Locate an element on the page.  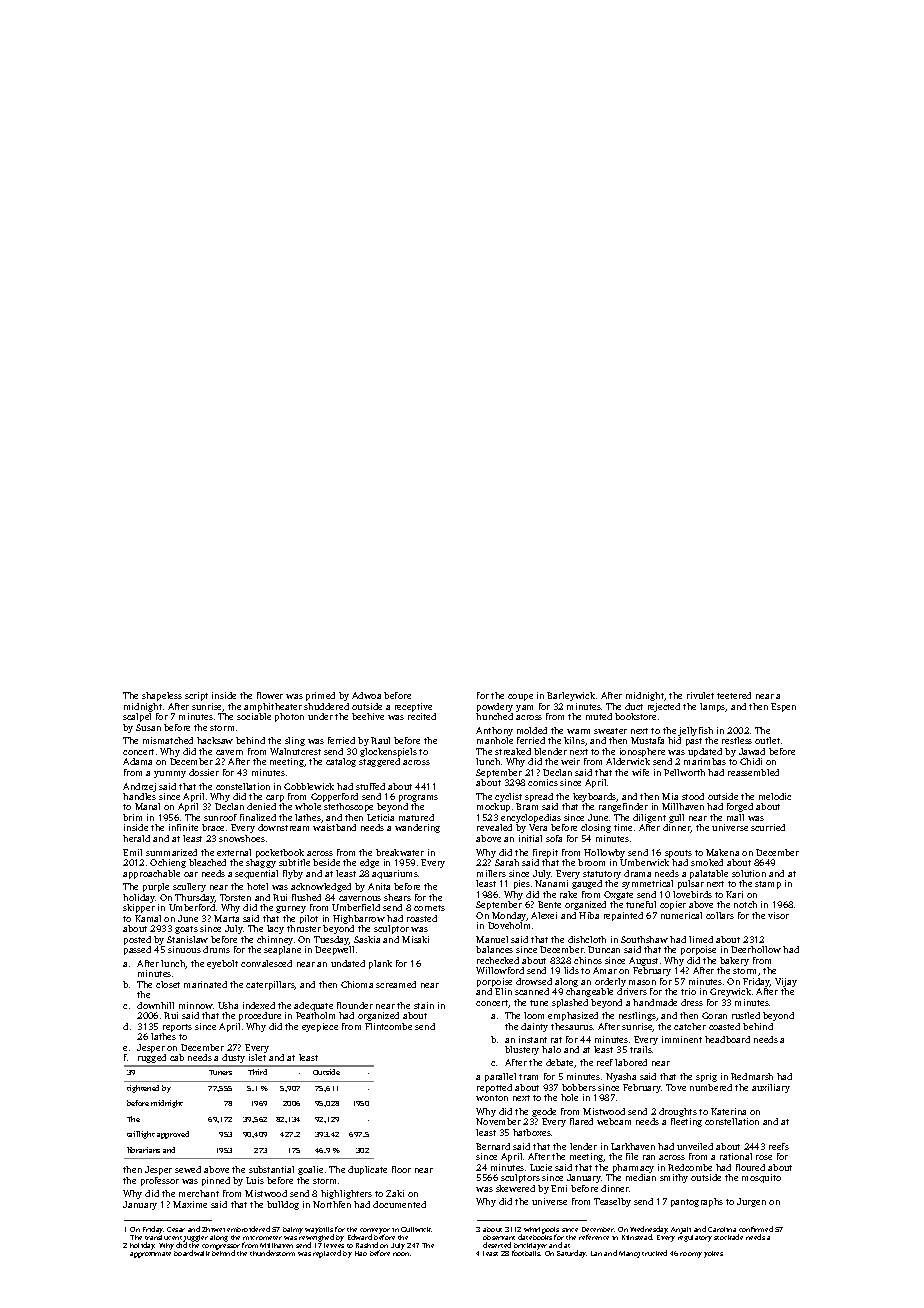
passed is located at coordinates (137, 950).
